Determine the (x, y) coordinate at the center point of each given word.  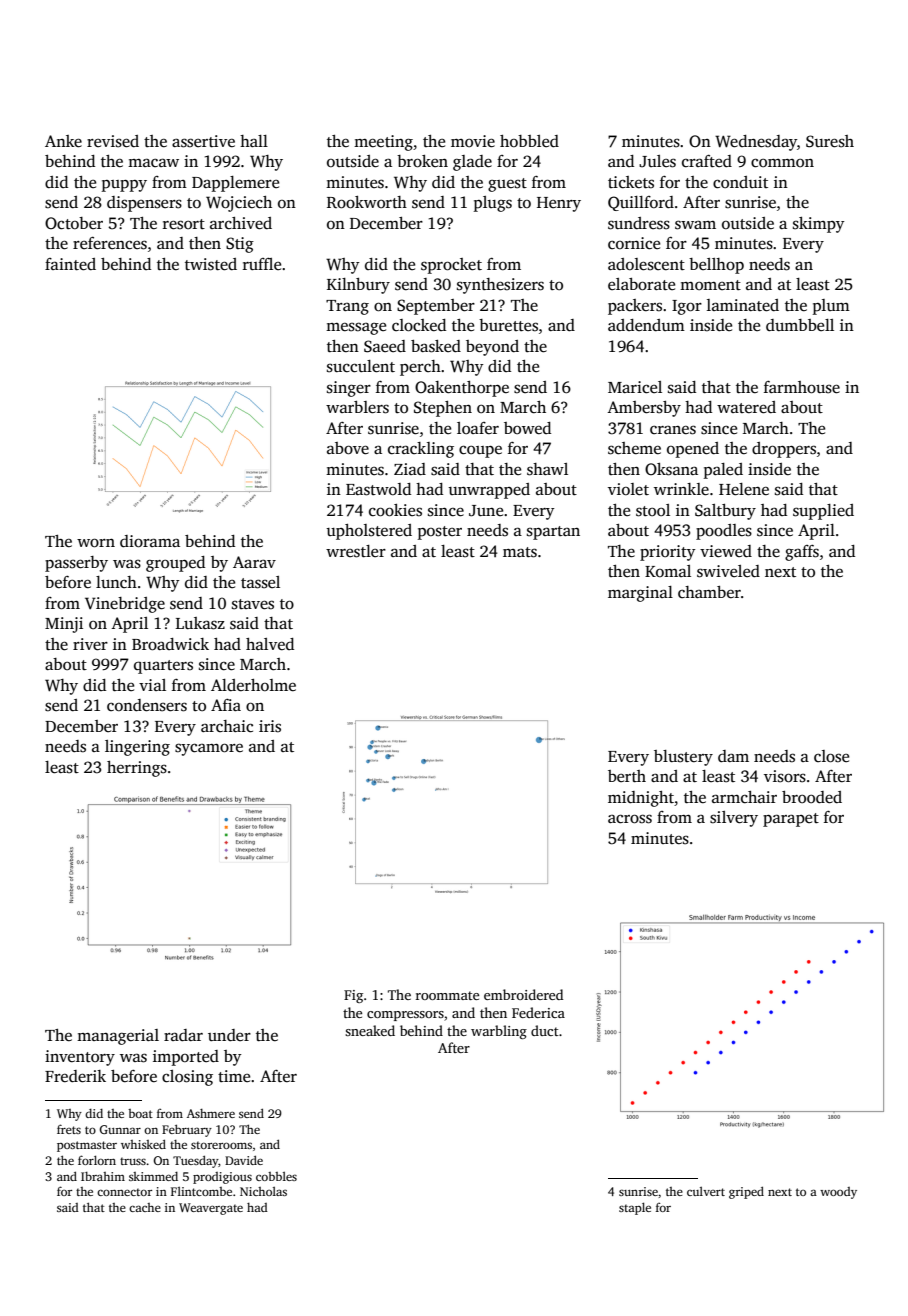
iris (270, 726)
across (630, 819)
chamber (709, 592)
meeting (383, 143)
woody (838, 1193)
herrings (137, 769)
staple (635, 1208)
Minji (64, 625)
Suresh (830, 141)
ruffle (262, 264)
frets (69, 1129)
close (831, 756)
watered (746, 407)
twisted (211, 264)
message (356, 328)
